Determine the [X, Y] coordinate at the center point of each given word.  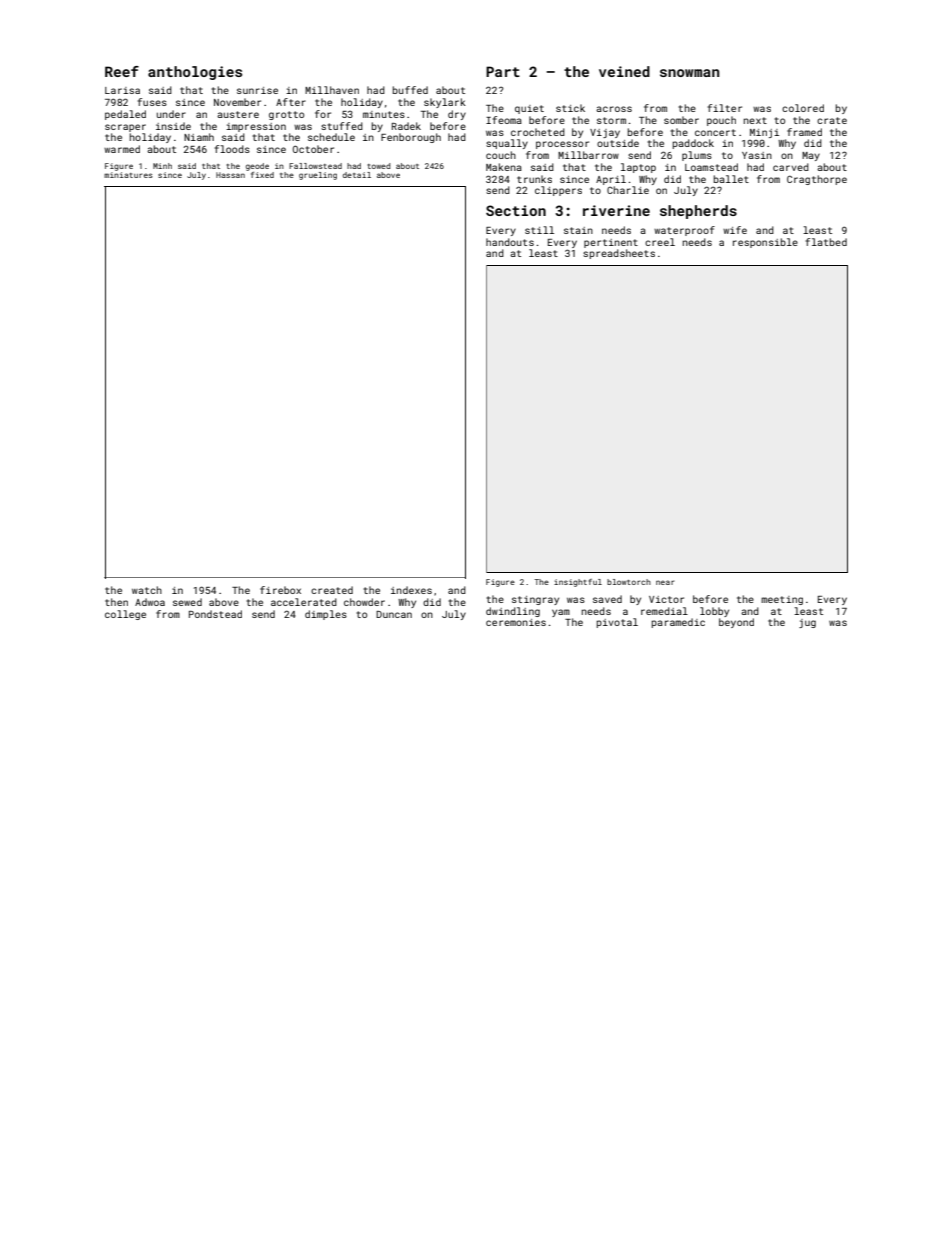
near [665, 582]
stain [578, 230]
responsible [765, 243]
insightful [578, 583]
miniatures [128, 175]
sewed [187, 602]
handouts [510, 242]
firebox [280, 590]
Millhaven [332, 90]
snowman [689, 73]
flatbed [826, 242]
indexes [411, 590]
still [539, 230]
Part [503, 71]
